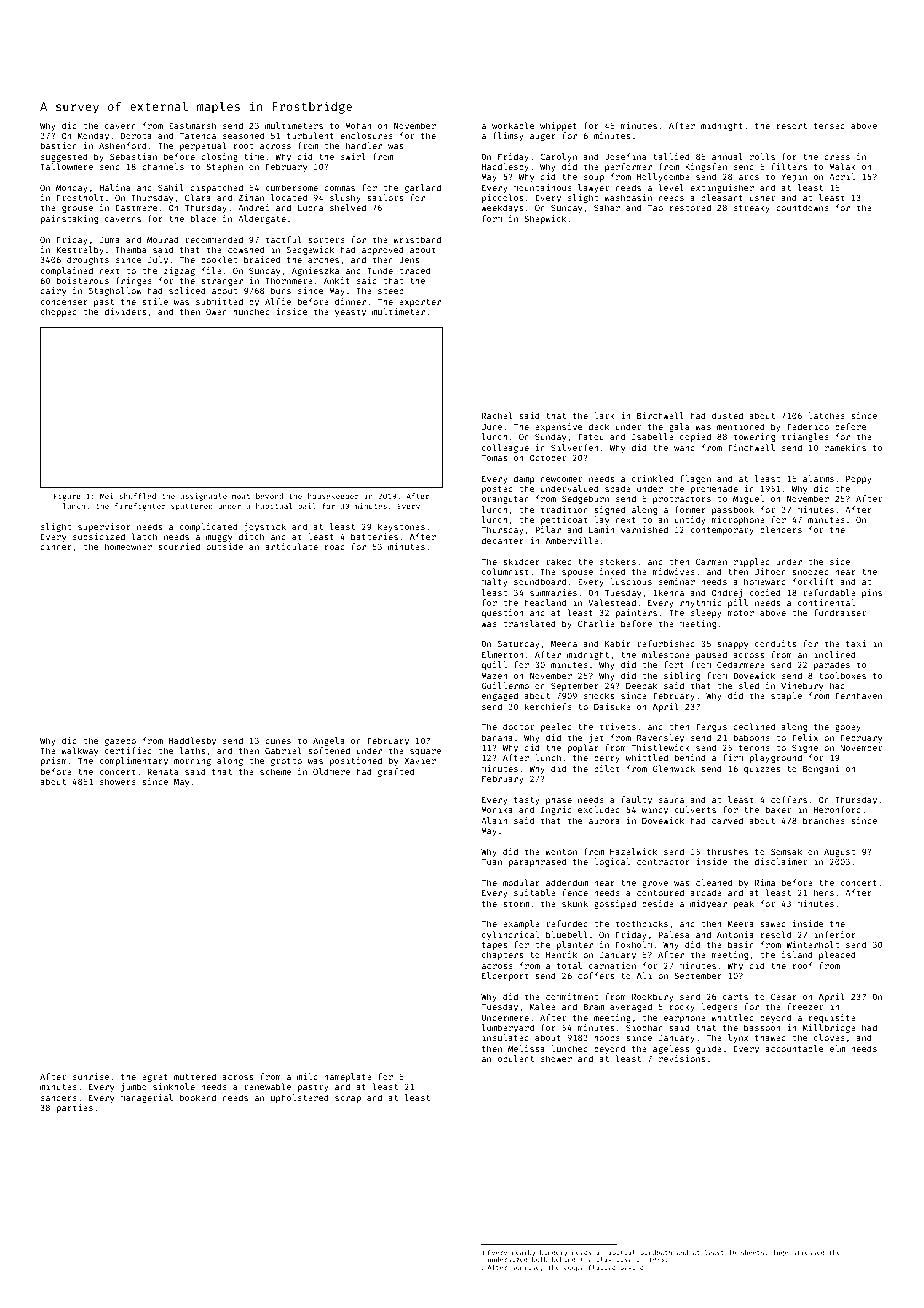  I want to click on Shepwick, so click(545, 219).
